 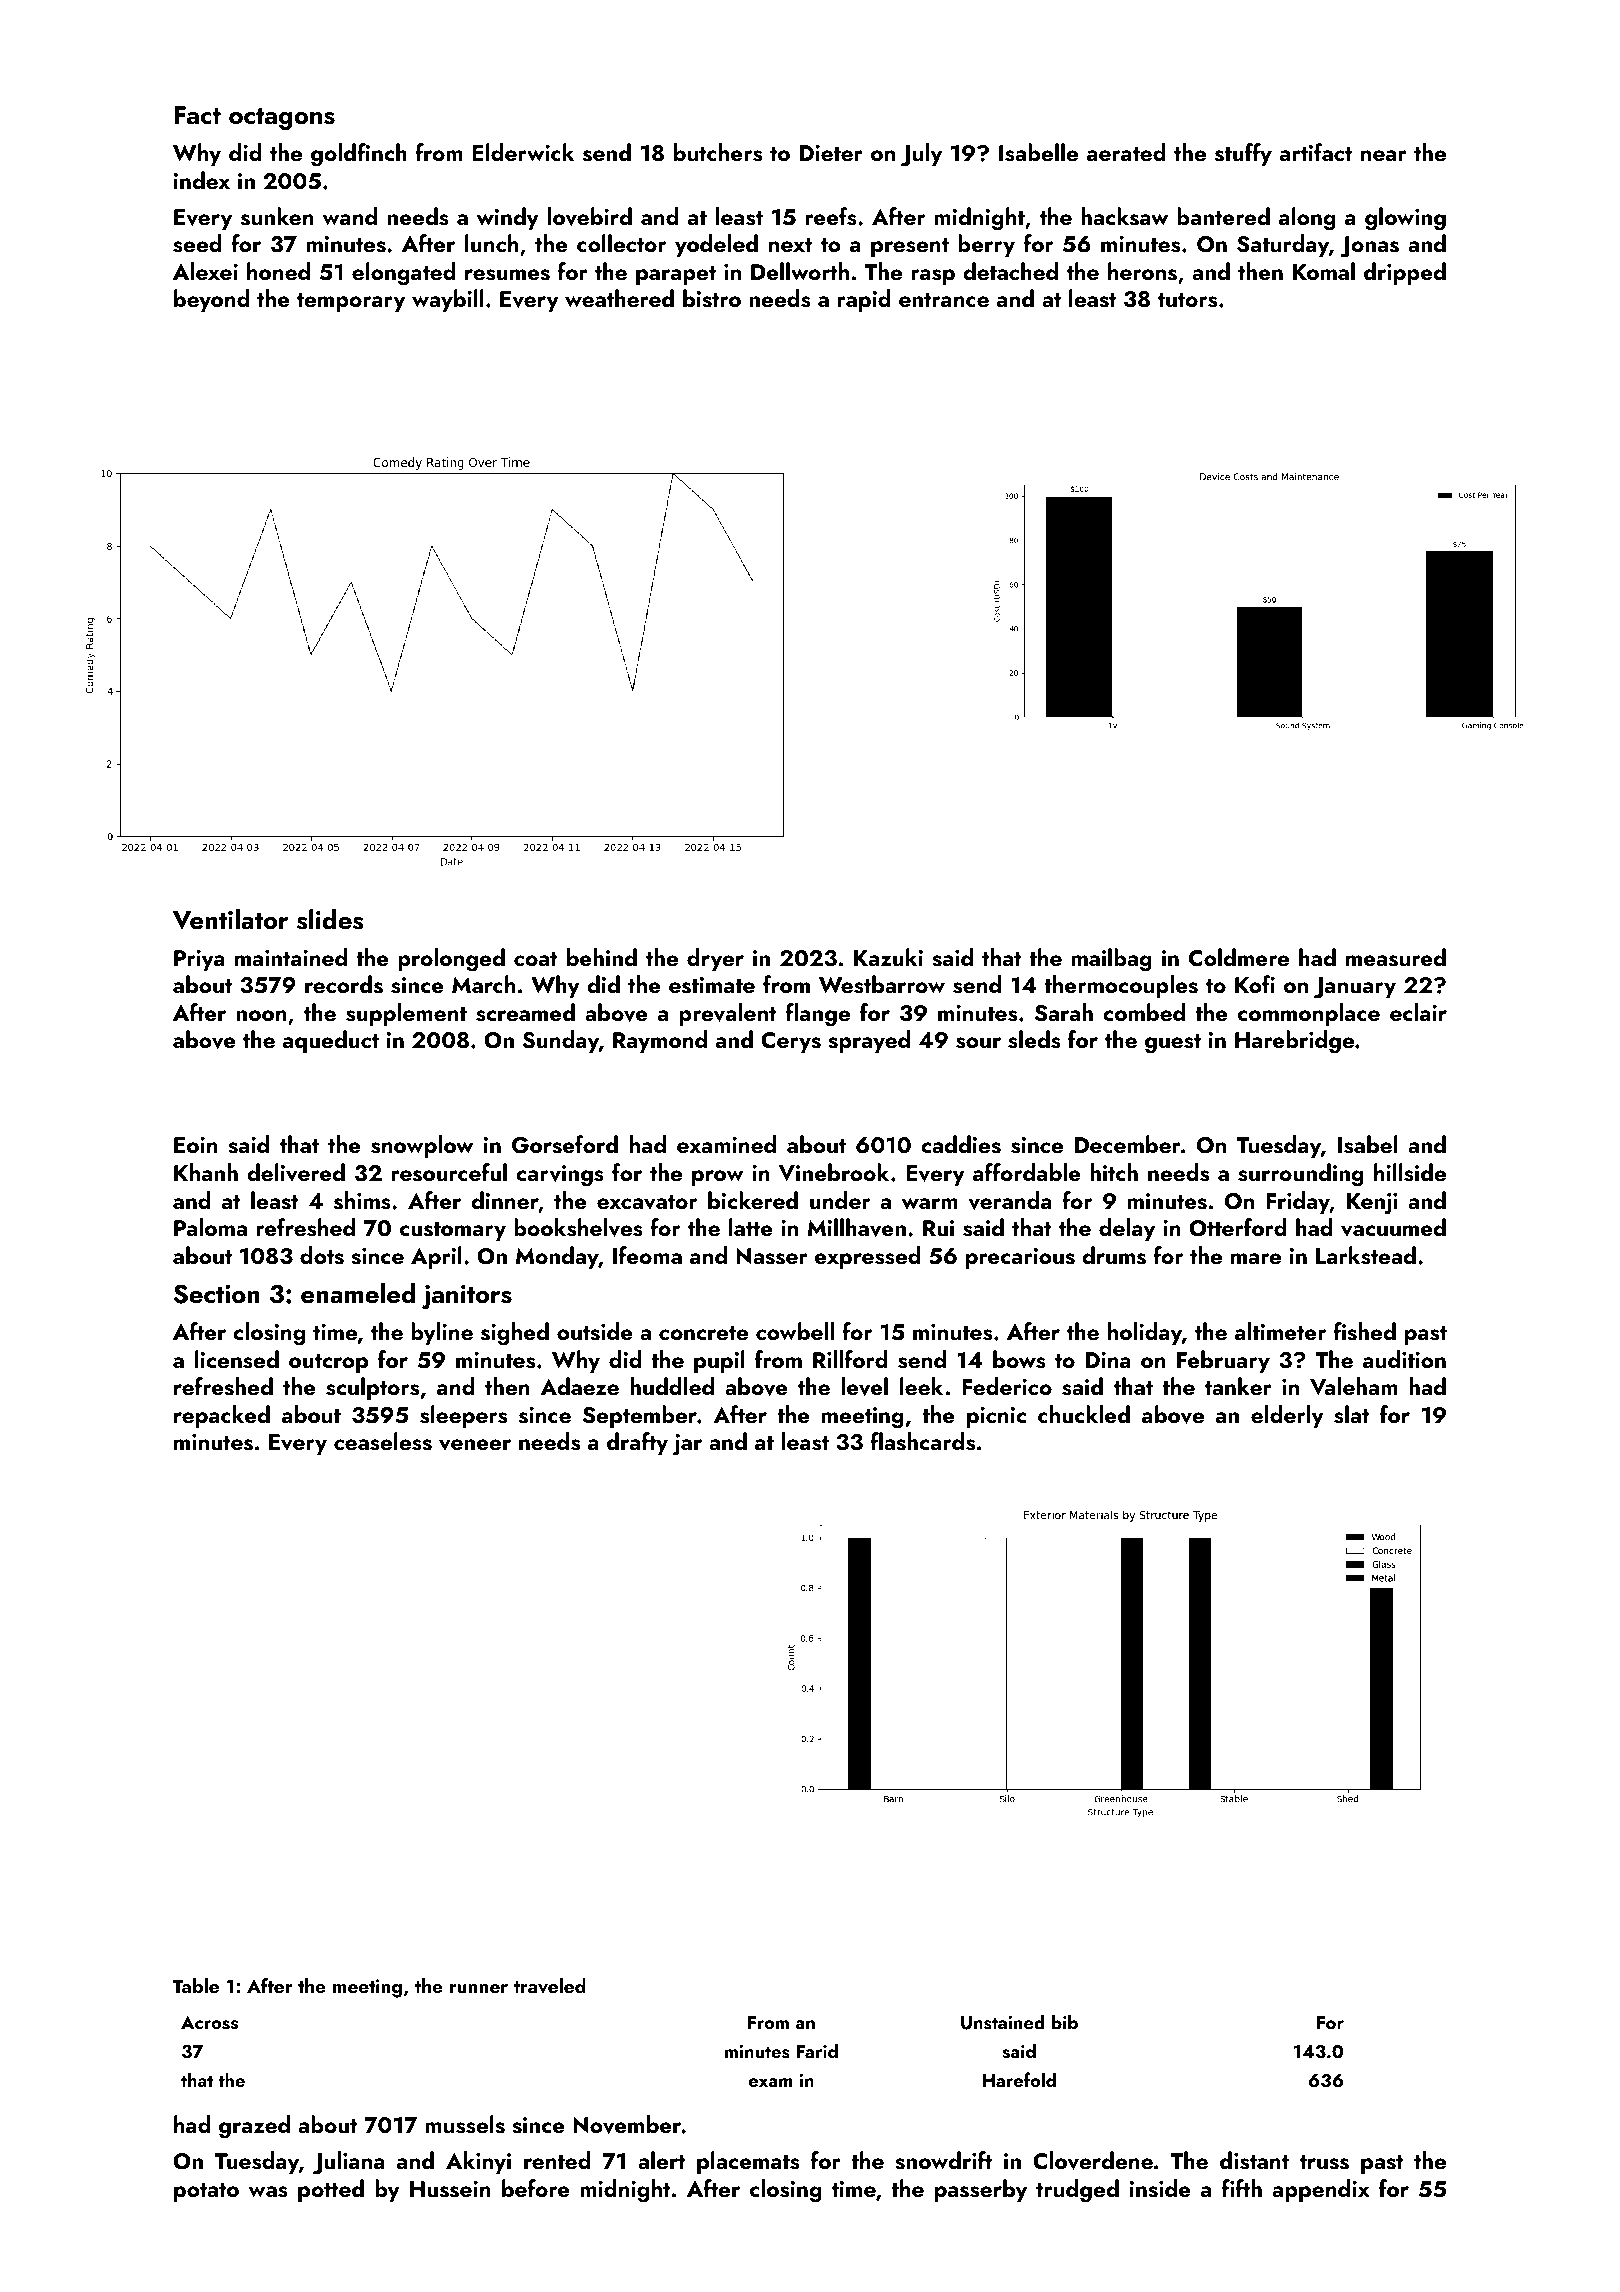 I want to click on slides, so click(x=330, y=919).
